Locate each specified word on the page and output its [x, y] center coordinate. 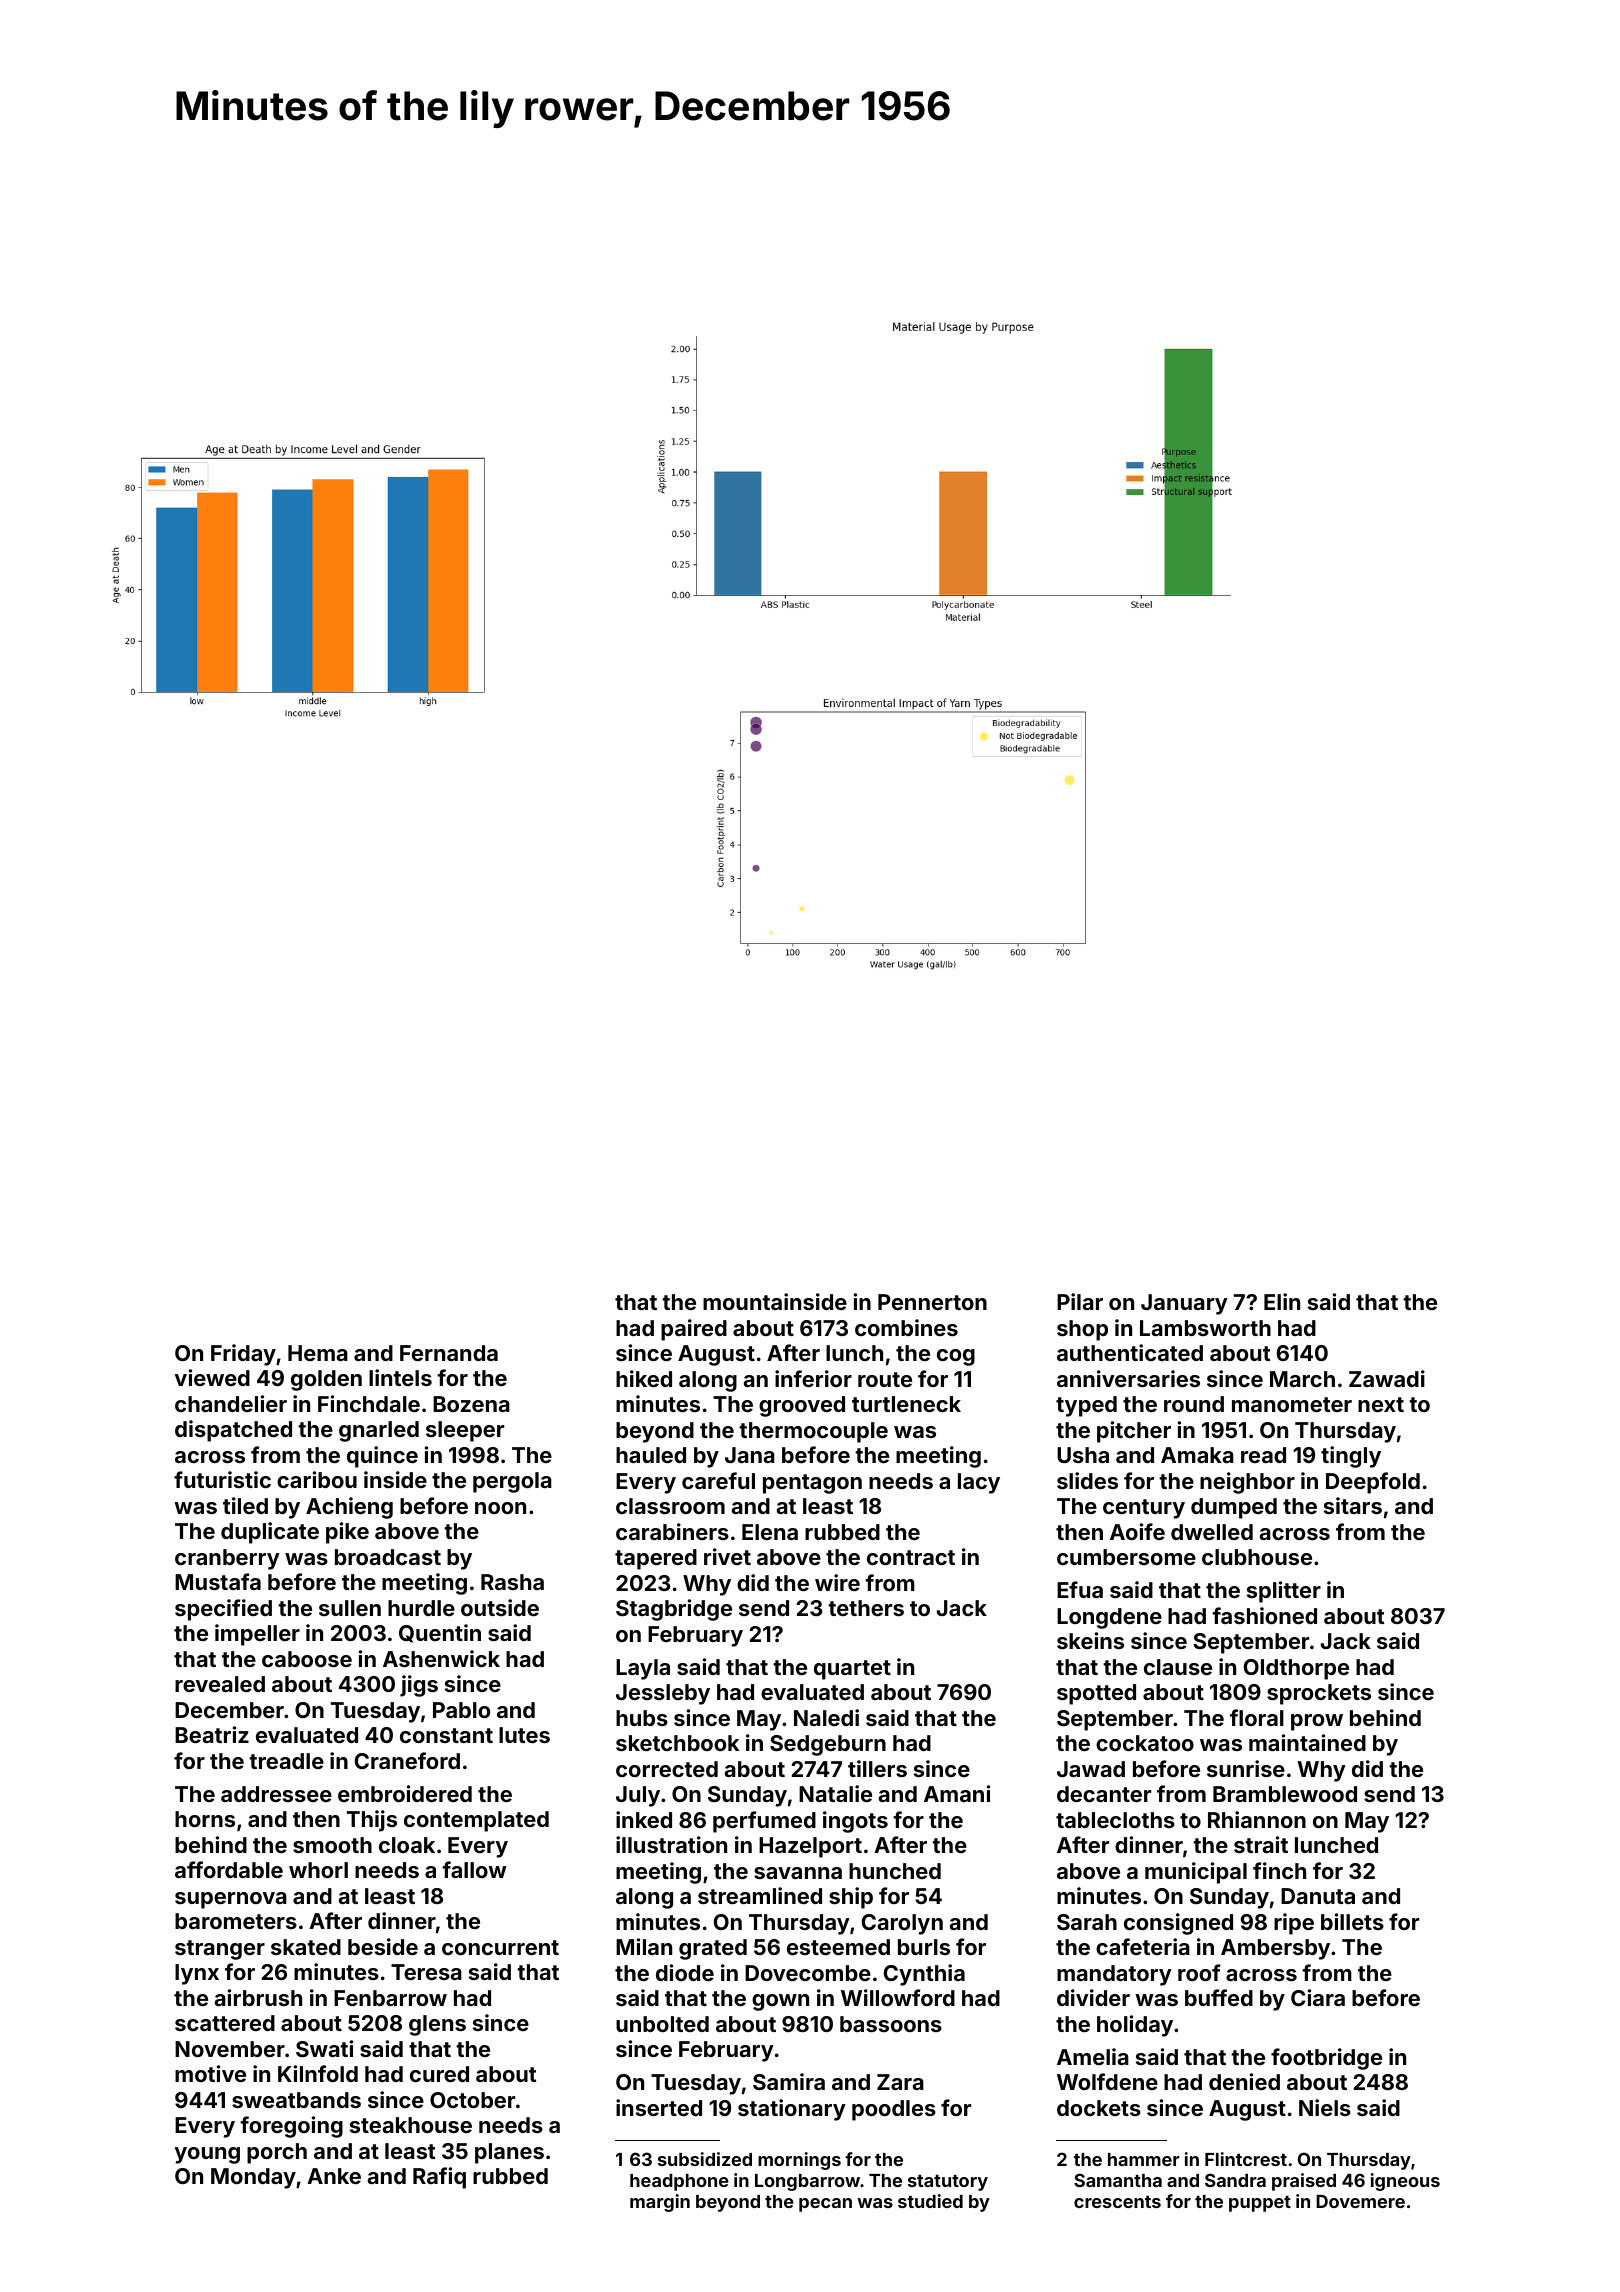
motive [210, 2073]
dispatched [233, 1431]
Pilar [1080, 1301]
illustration [671, 1844]
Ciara [1318, 1997]
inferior [813, 1378]
